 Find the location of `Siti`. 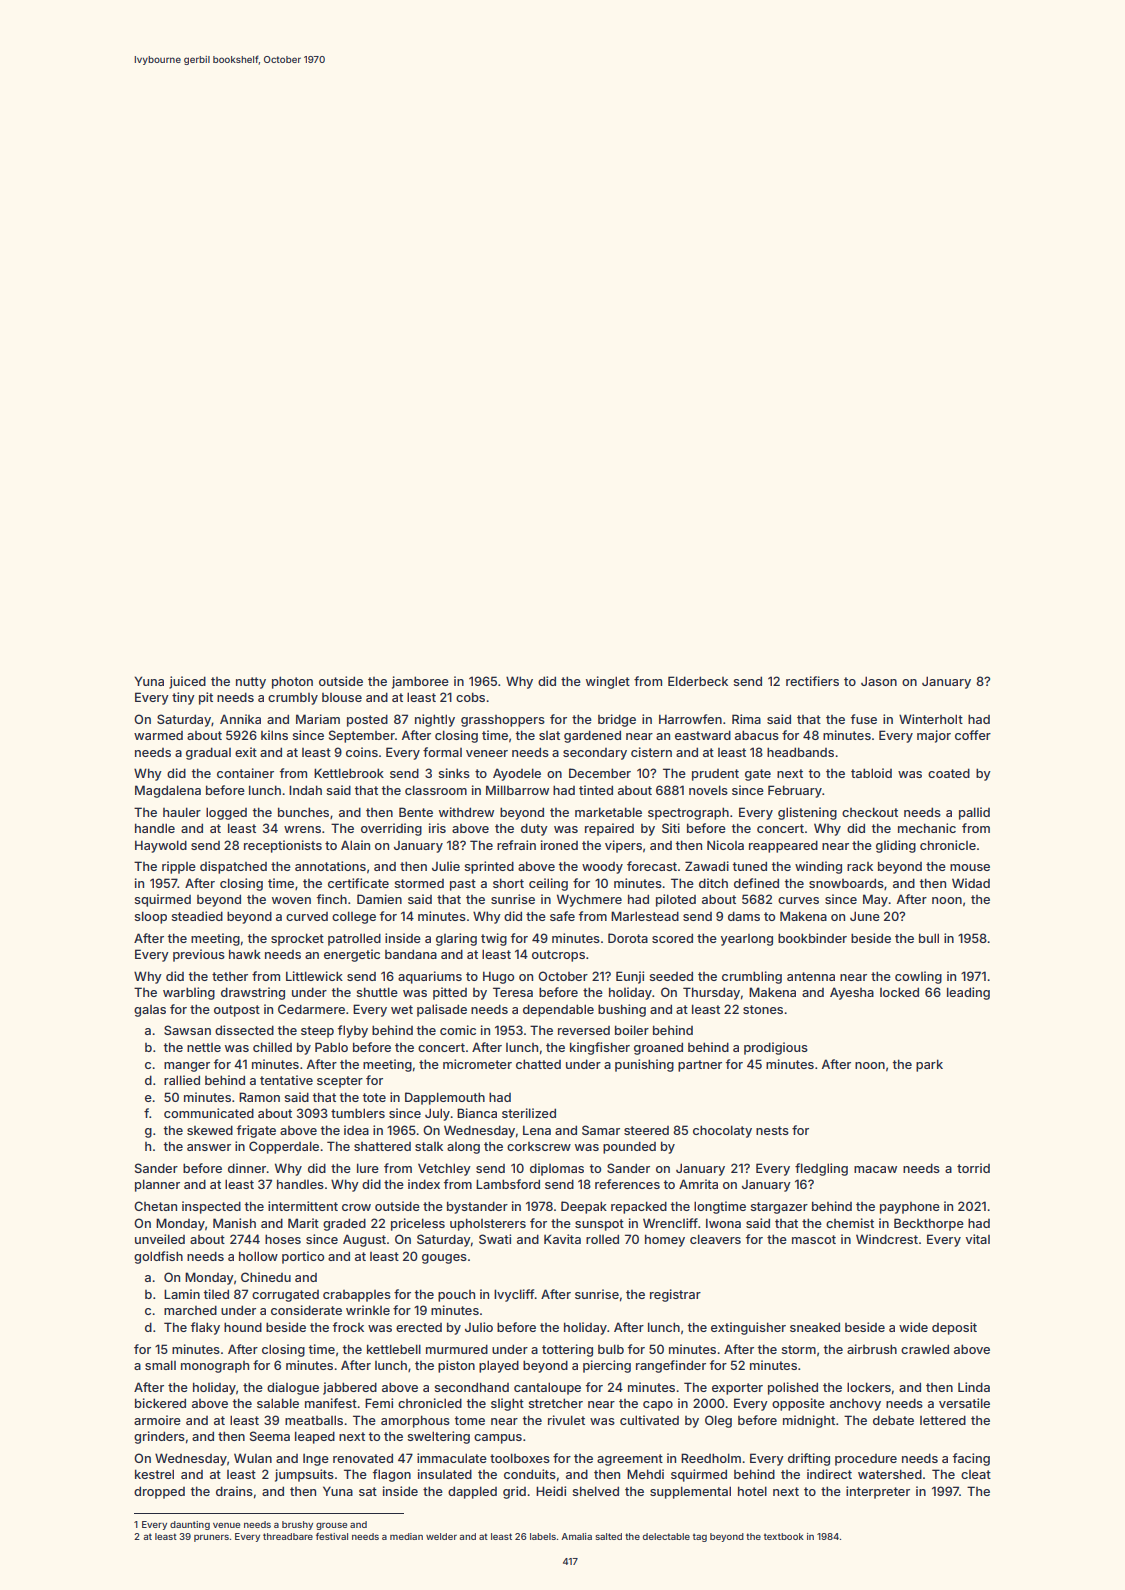

Siti is located at coordinates (671, 828).
